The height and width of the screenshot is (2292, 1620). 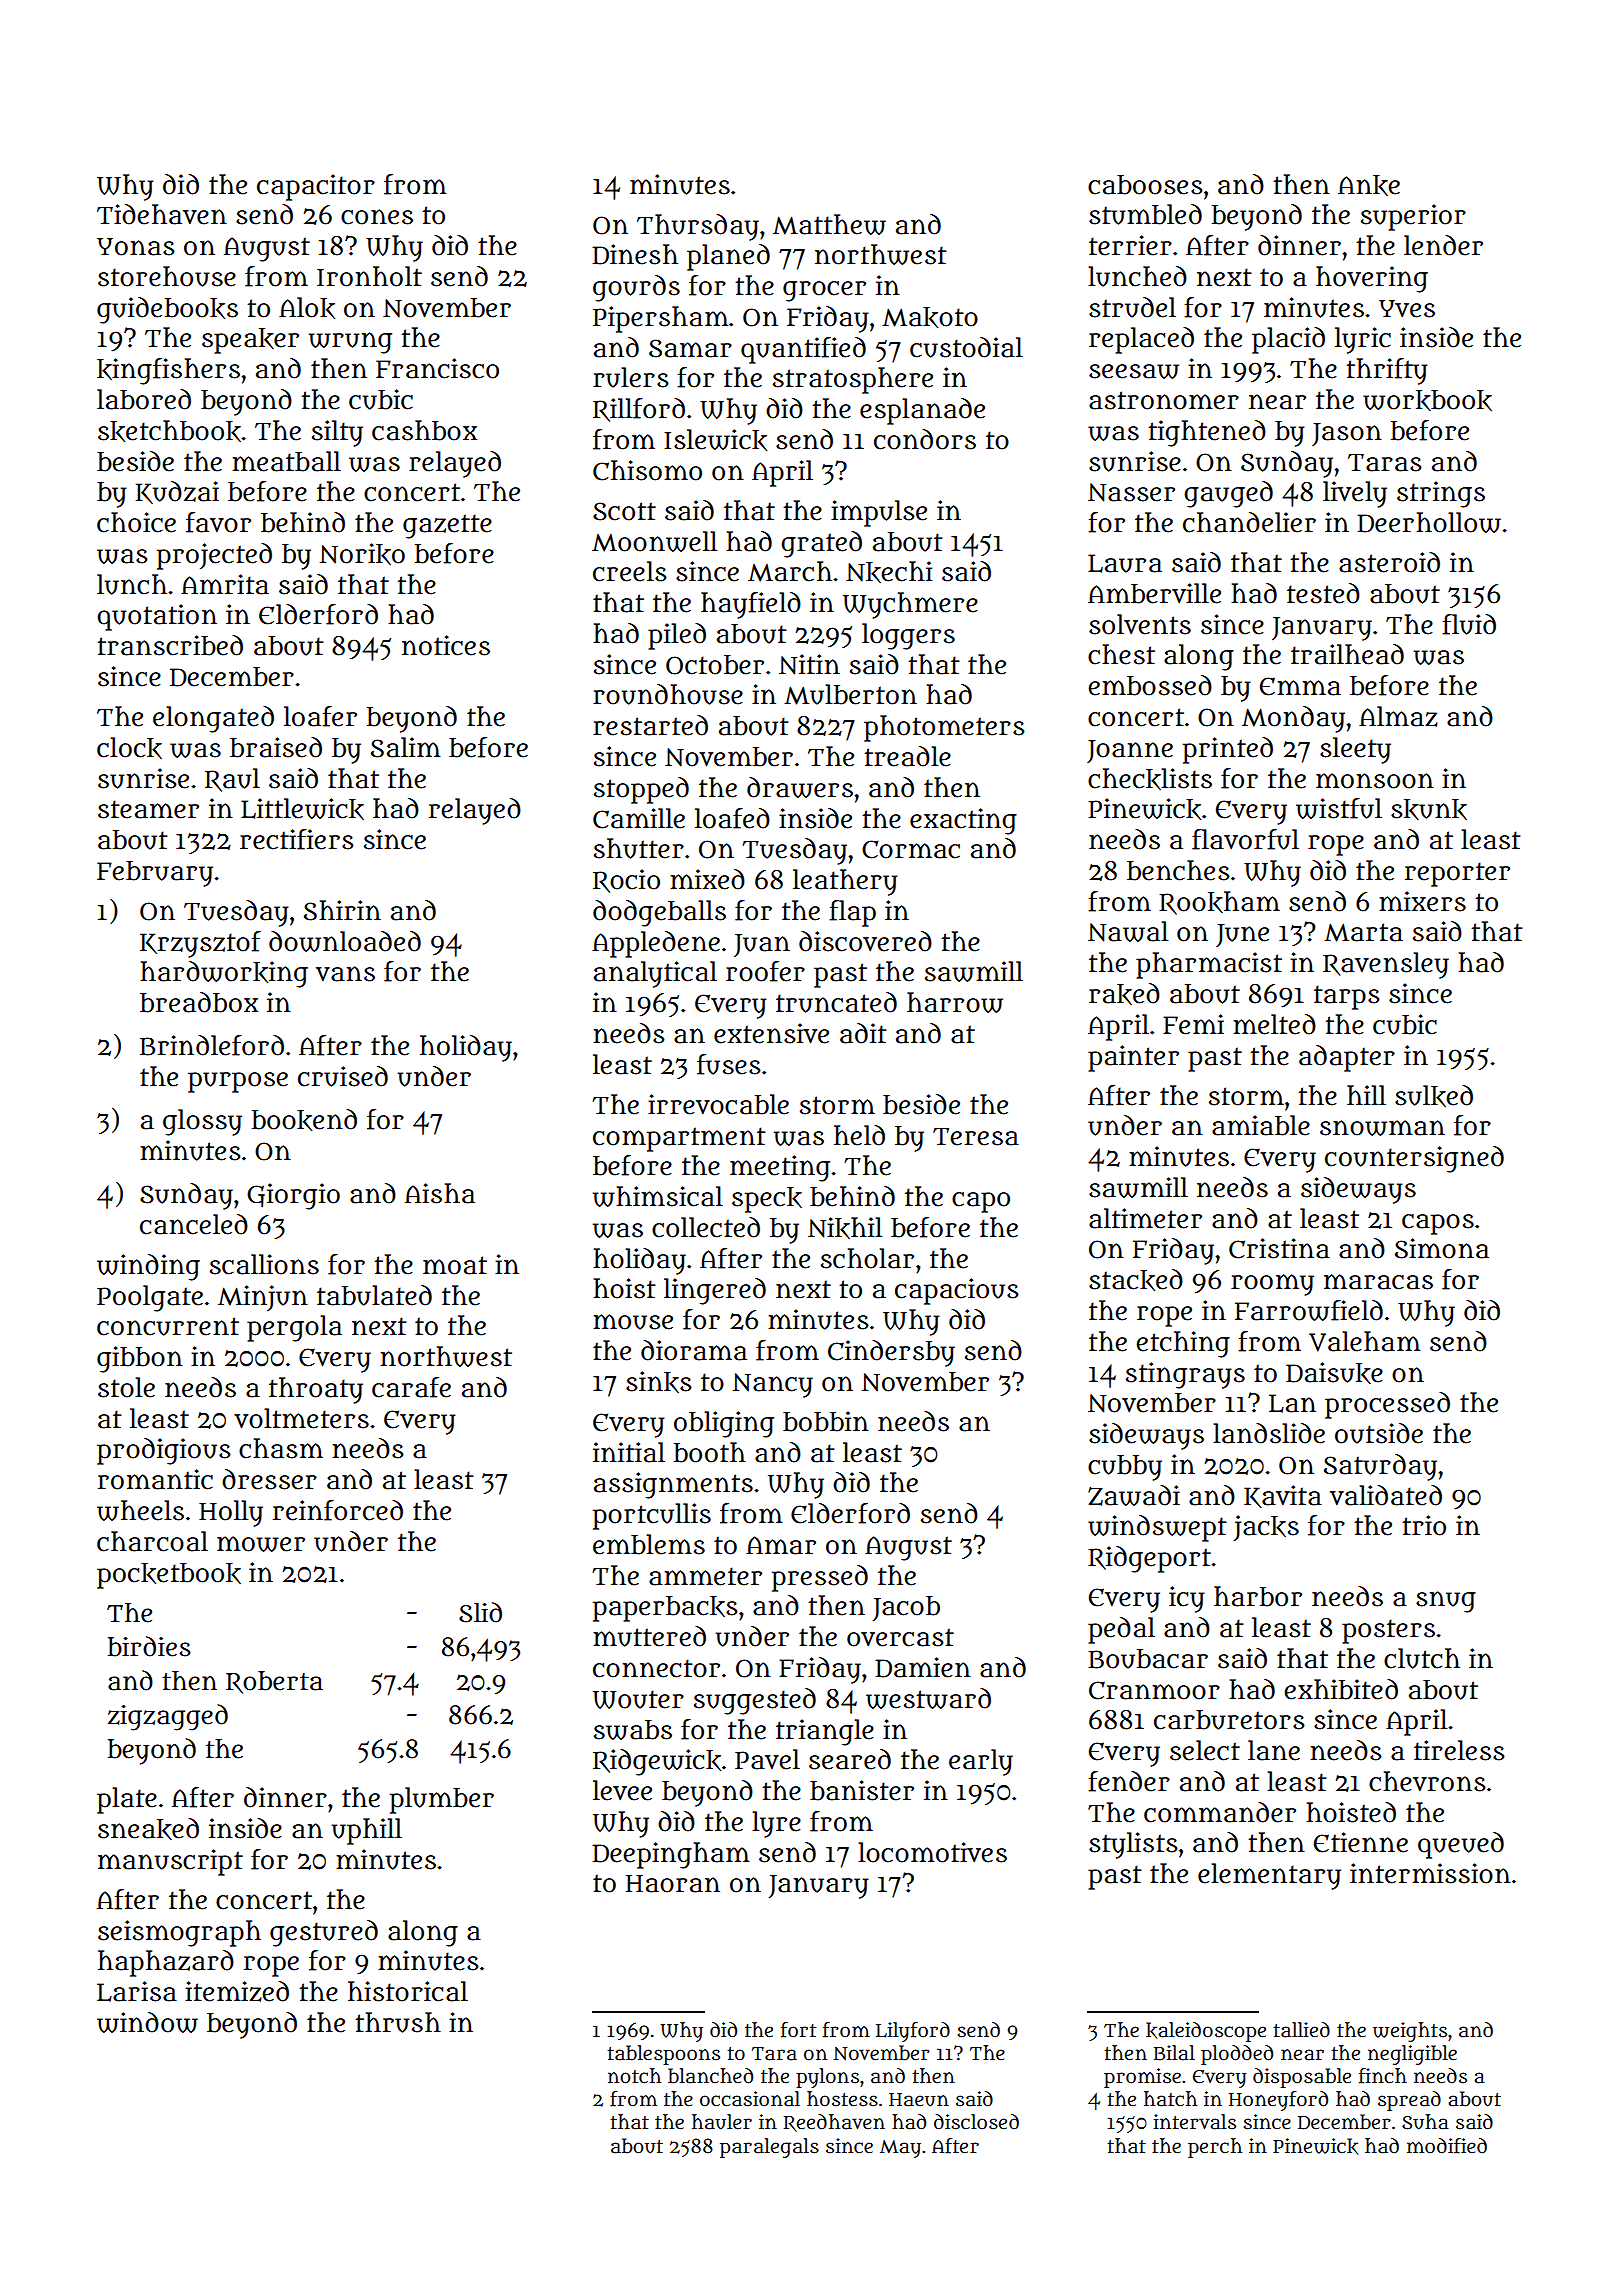 I want to click on sulked, so click(x=1434, y=1096).
